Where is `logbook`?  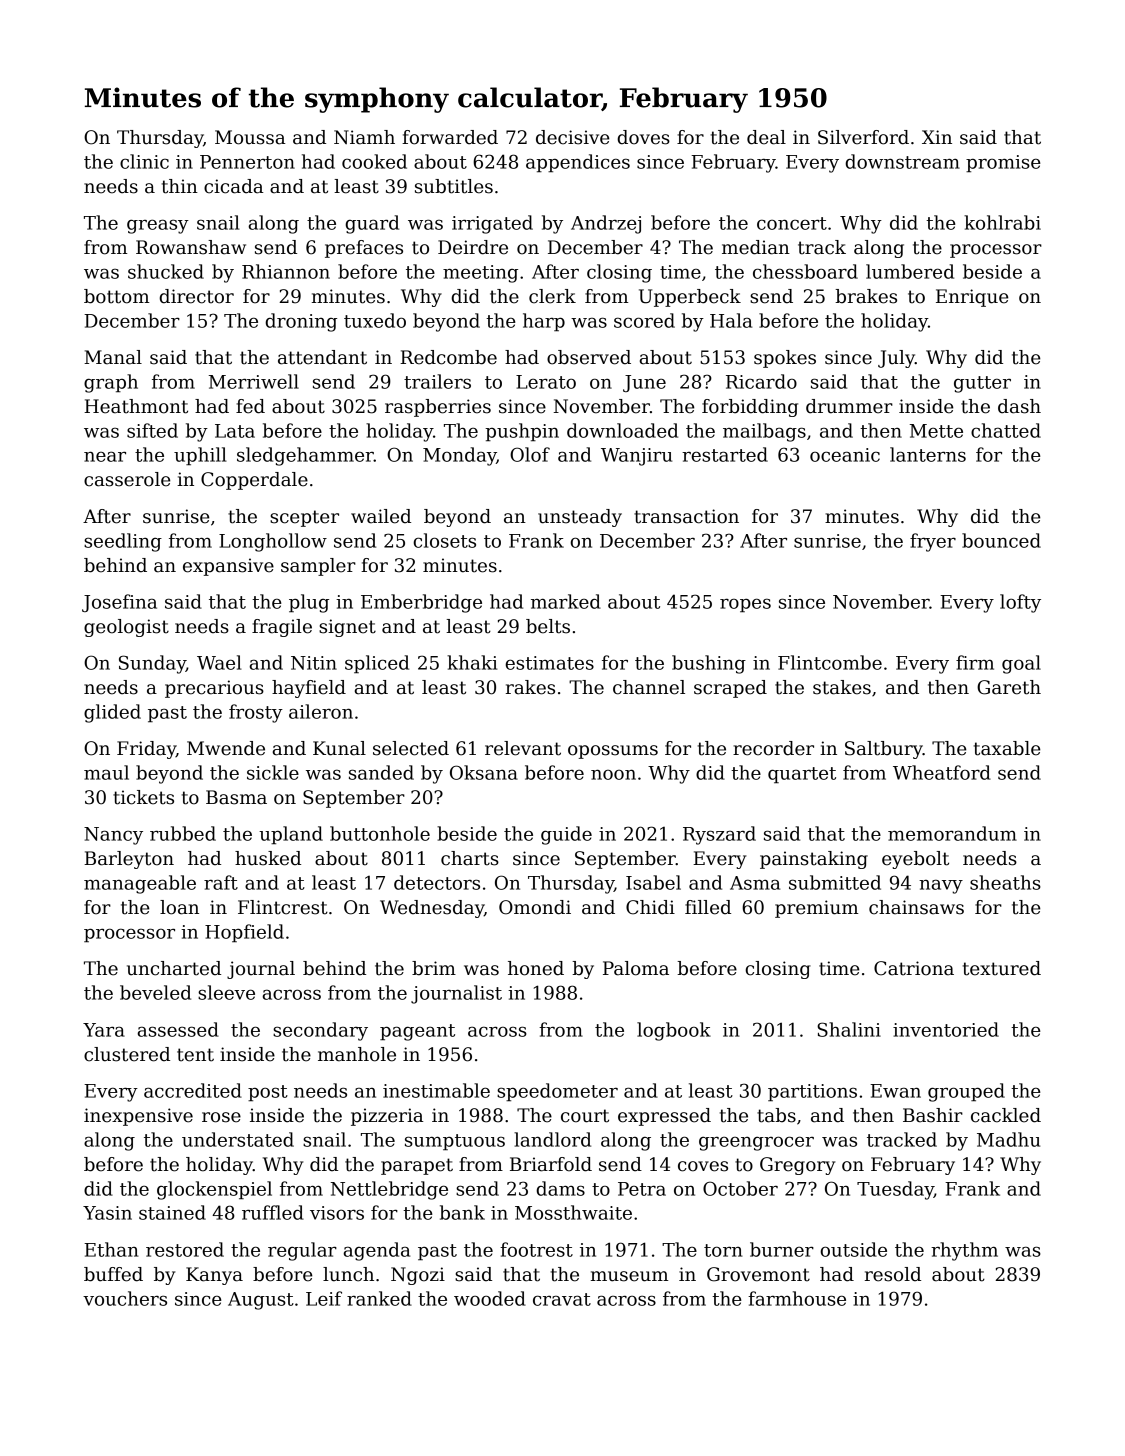 logbook is located at coordinates (674, 1031).
